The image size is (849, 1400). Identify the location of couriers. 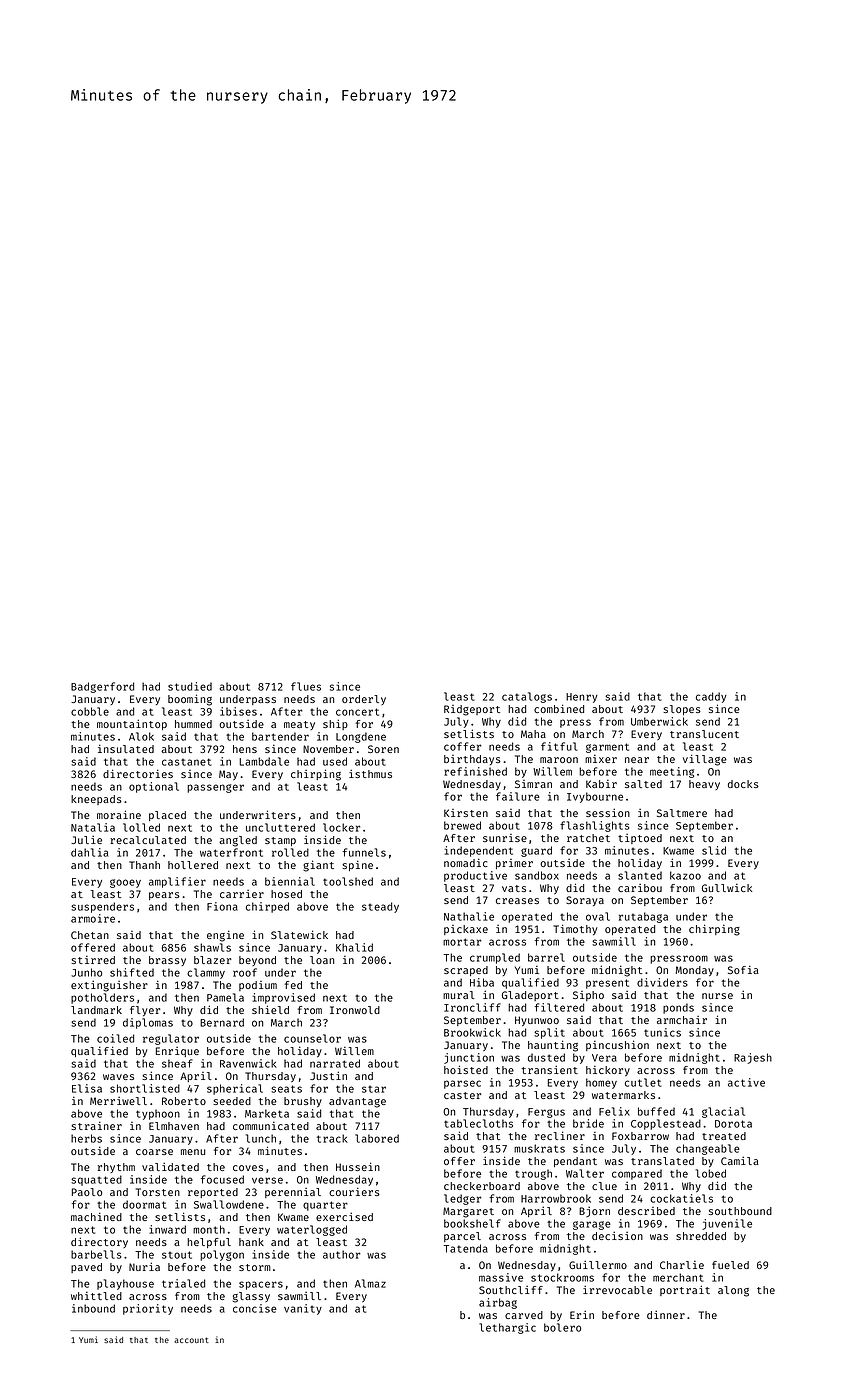
(354, 1191).
